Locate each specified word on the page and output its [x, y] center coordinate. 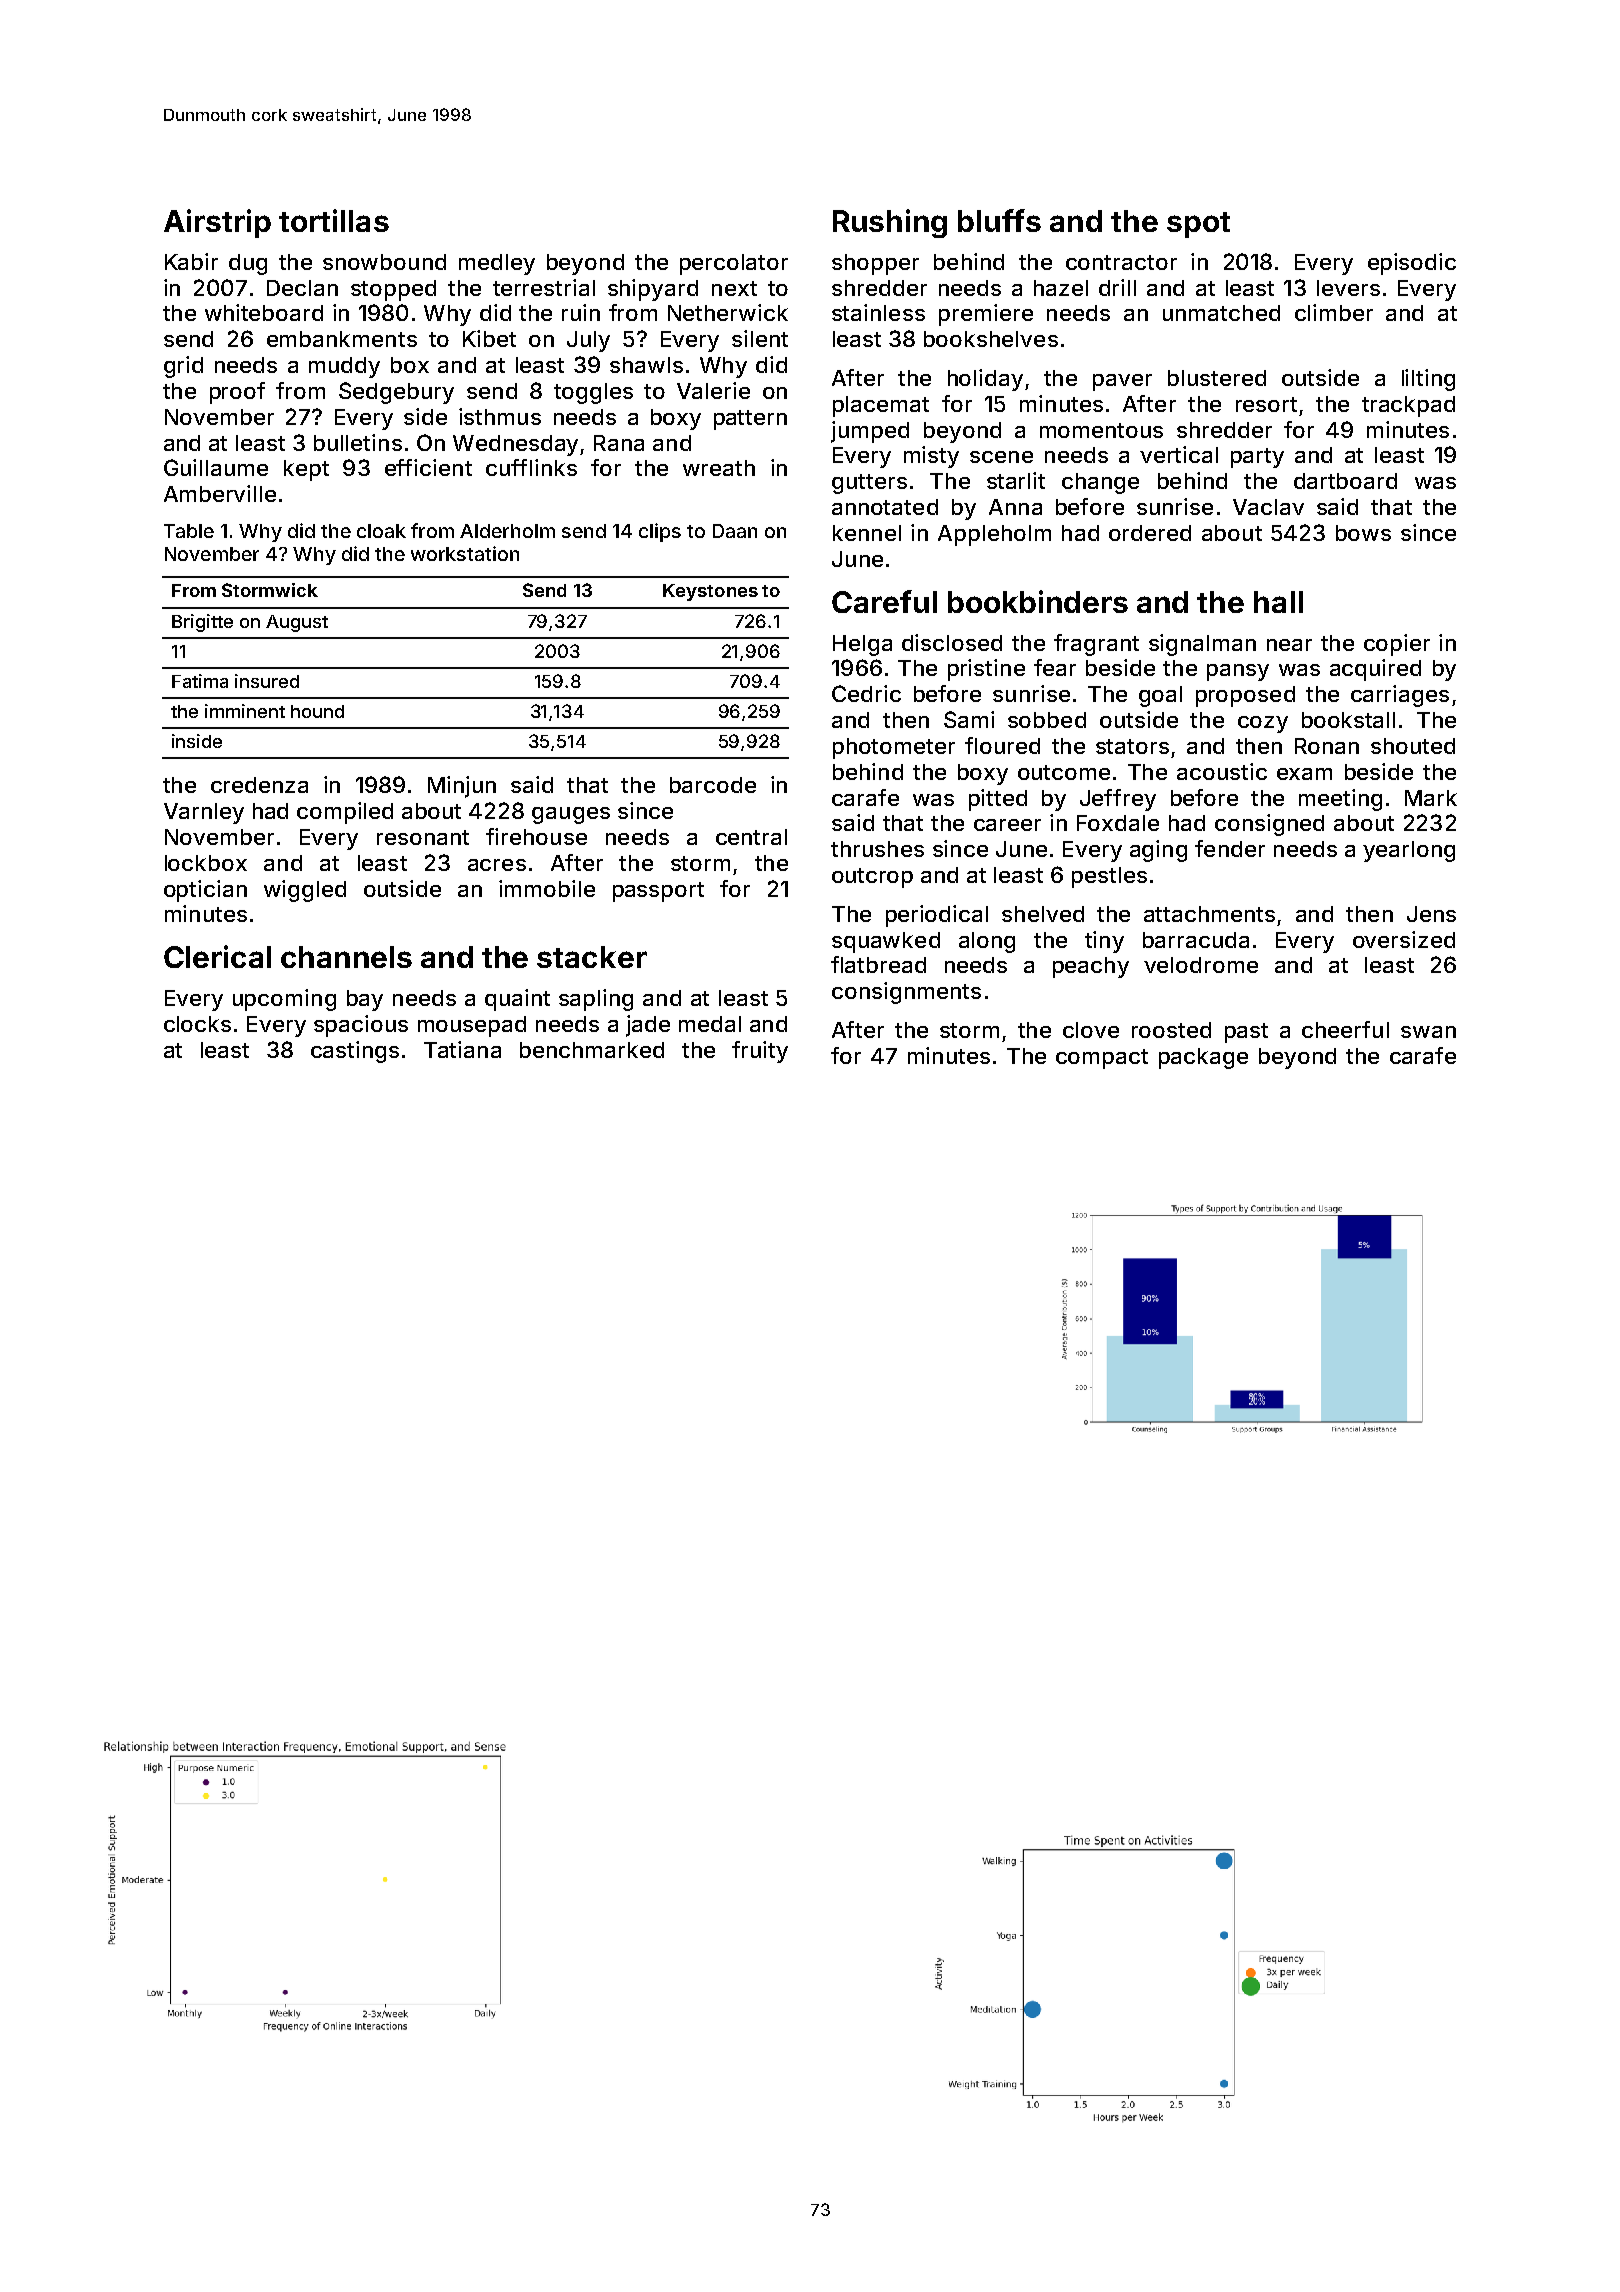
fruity [760, 1052]
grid [183, 367]
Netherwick [728, 312]
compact [1102, 1059]
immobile [547, 888]
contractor [1121, 262]
